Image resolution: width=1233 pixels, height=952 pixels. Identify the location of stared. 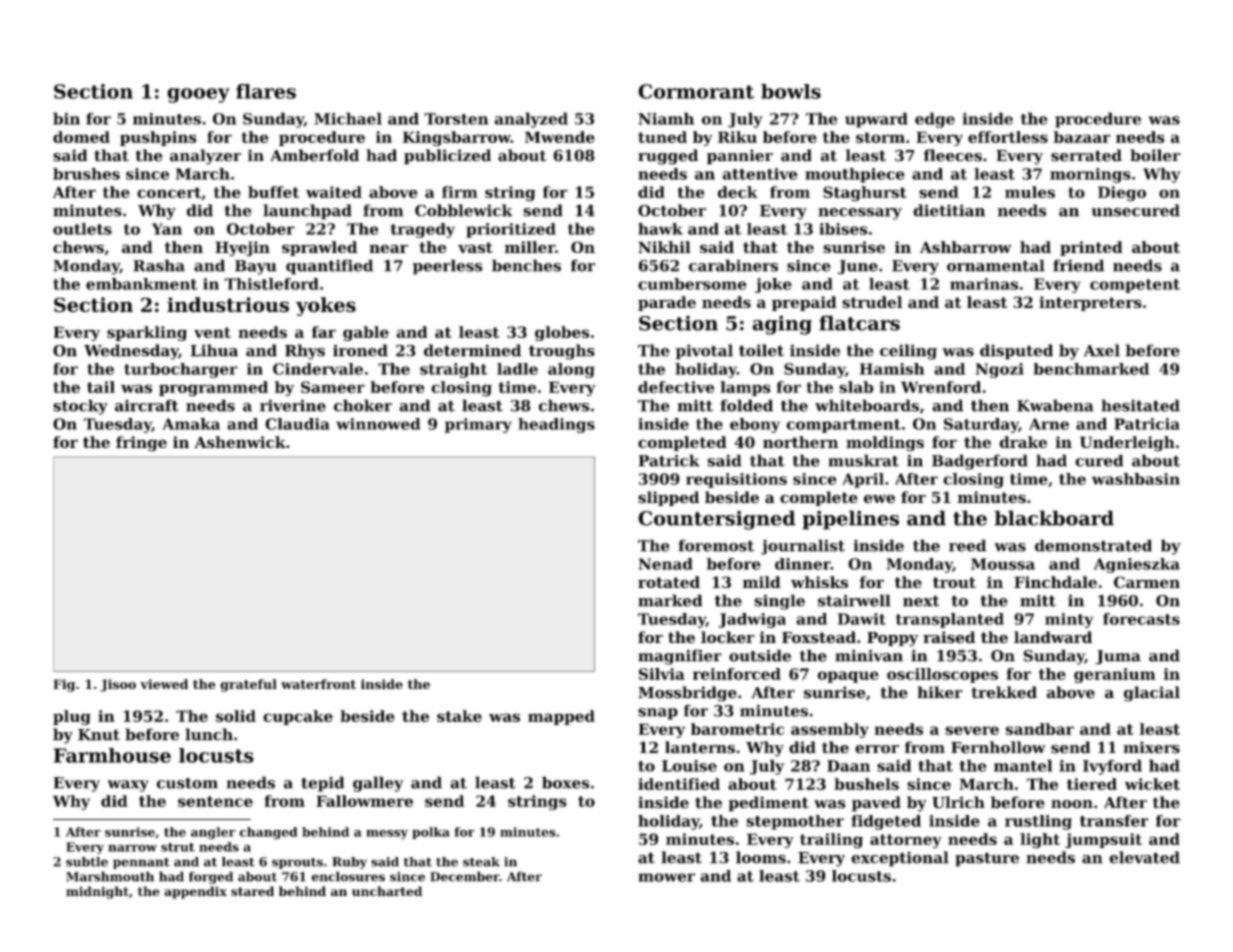
(252, 891).
